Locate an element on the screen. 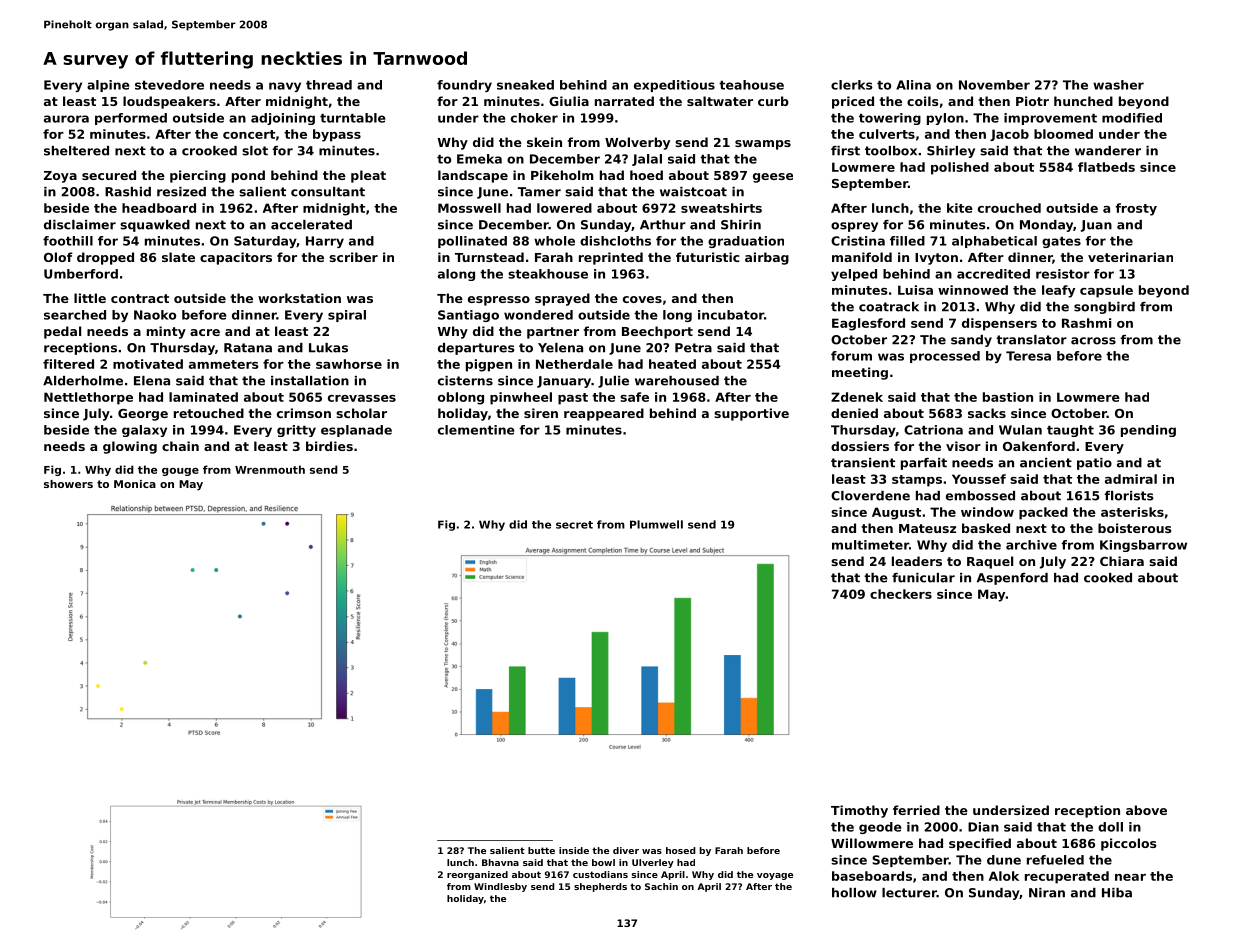 Image resolution: width=1233 pixels, height=952 pixels. Windlesby is located at coordinates (500, 887).
